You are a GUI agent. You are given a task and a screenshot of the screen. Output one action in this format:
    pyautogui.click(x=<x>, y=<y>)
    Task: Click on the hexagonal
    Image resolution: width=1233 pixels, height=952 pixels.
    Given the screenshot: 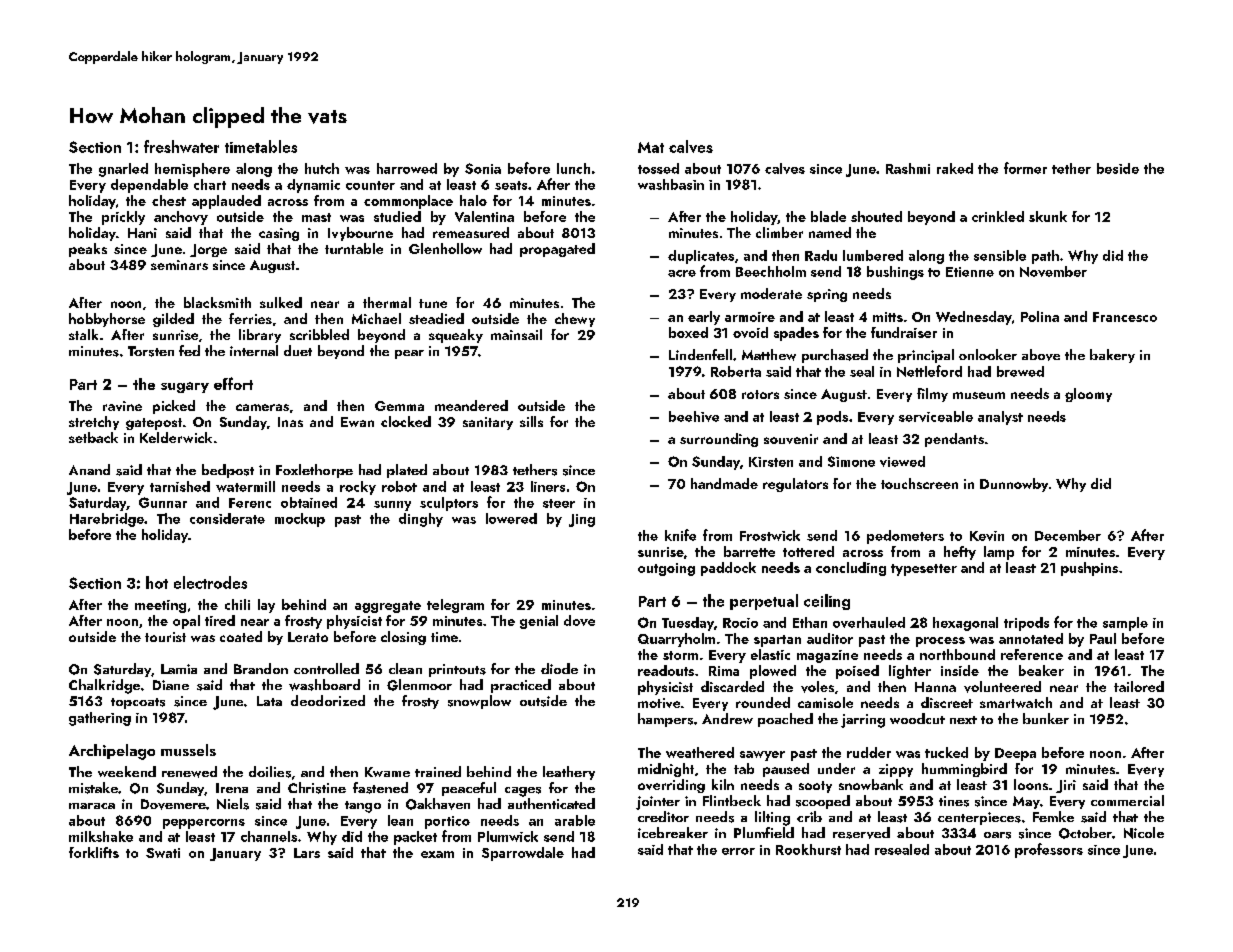 What is the action you would take?
    pyautogui.click(x=965, y=624)
